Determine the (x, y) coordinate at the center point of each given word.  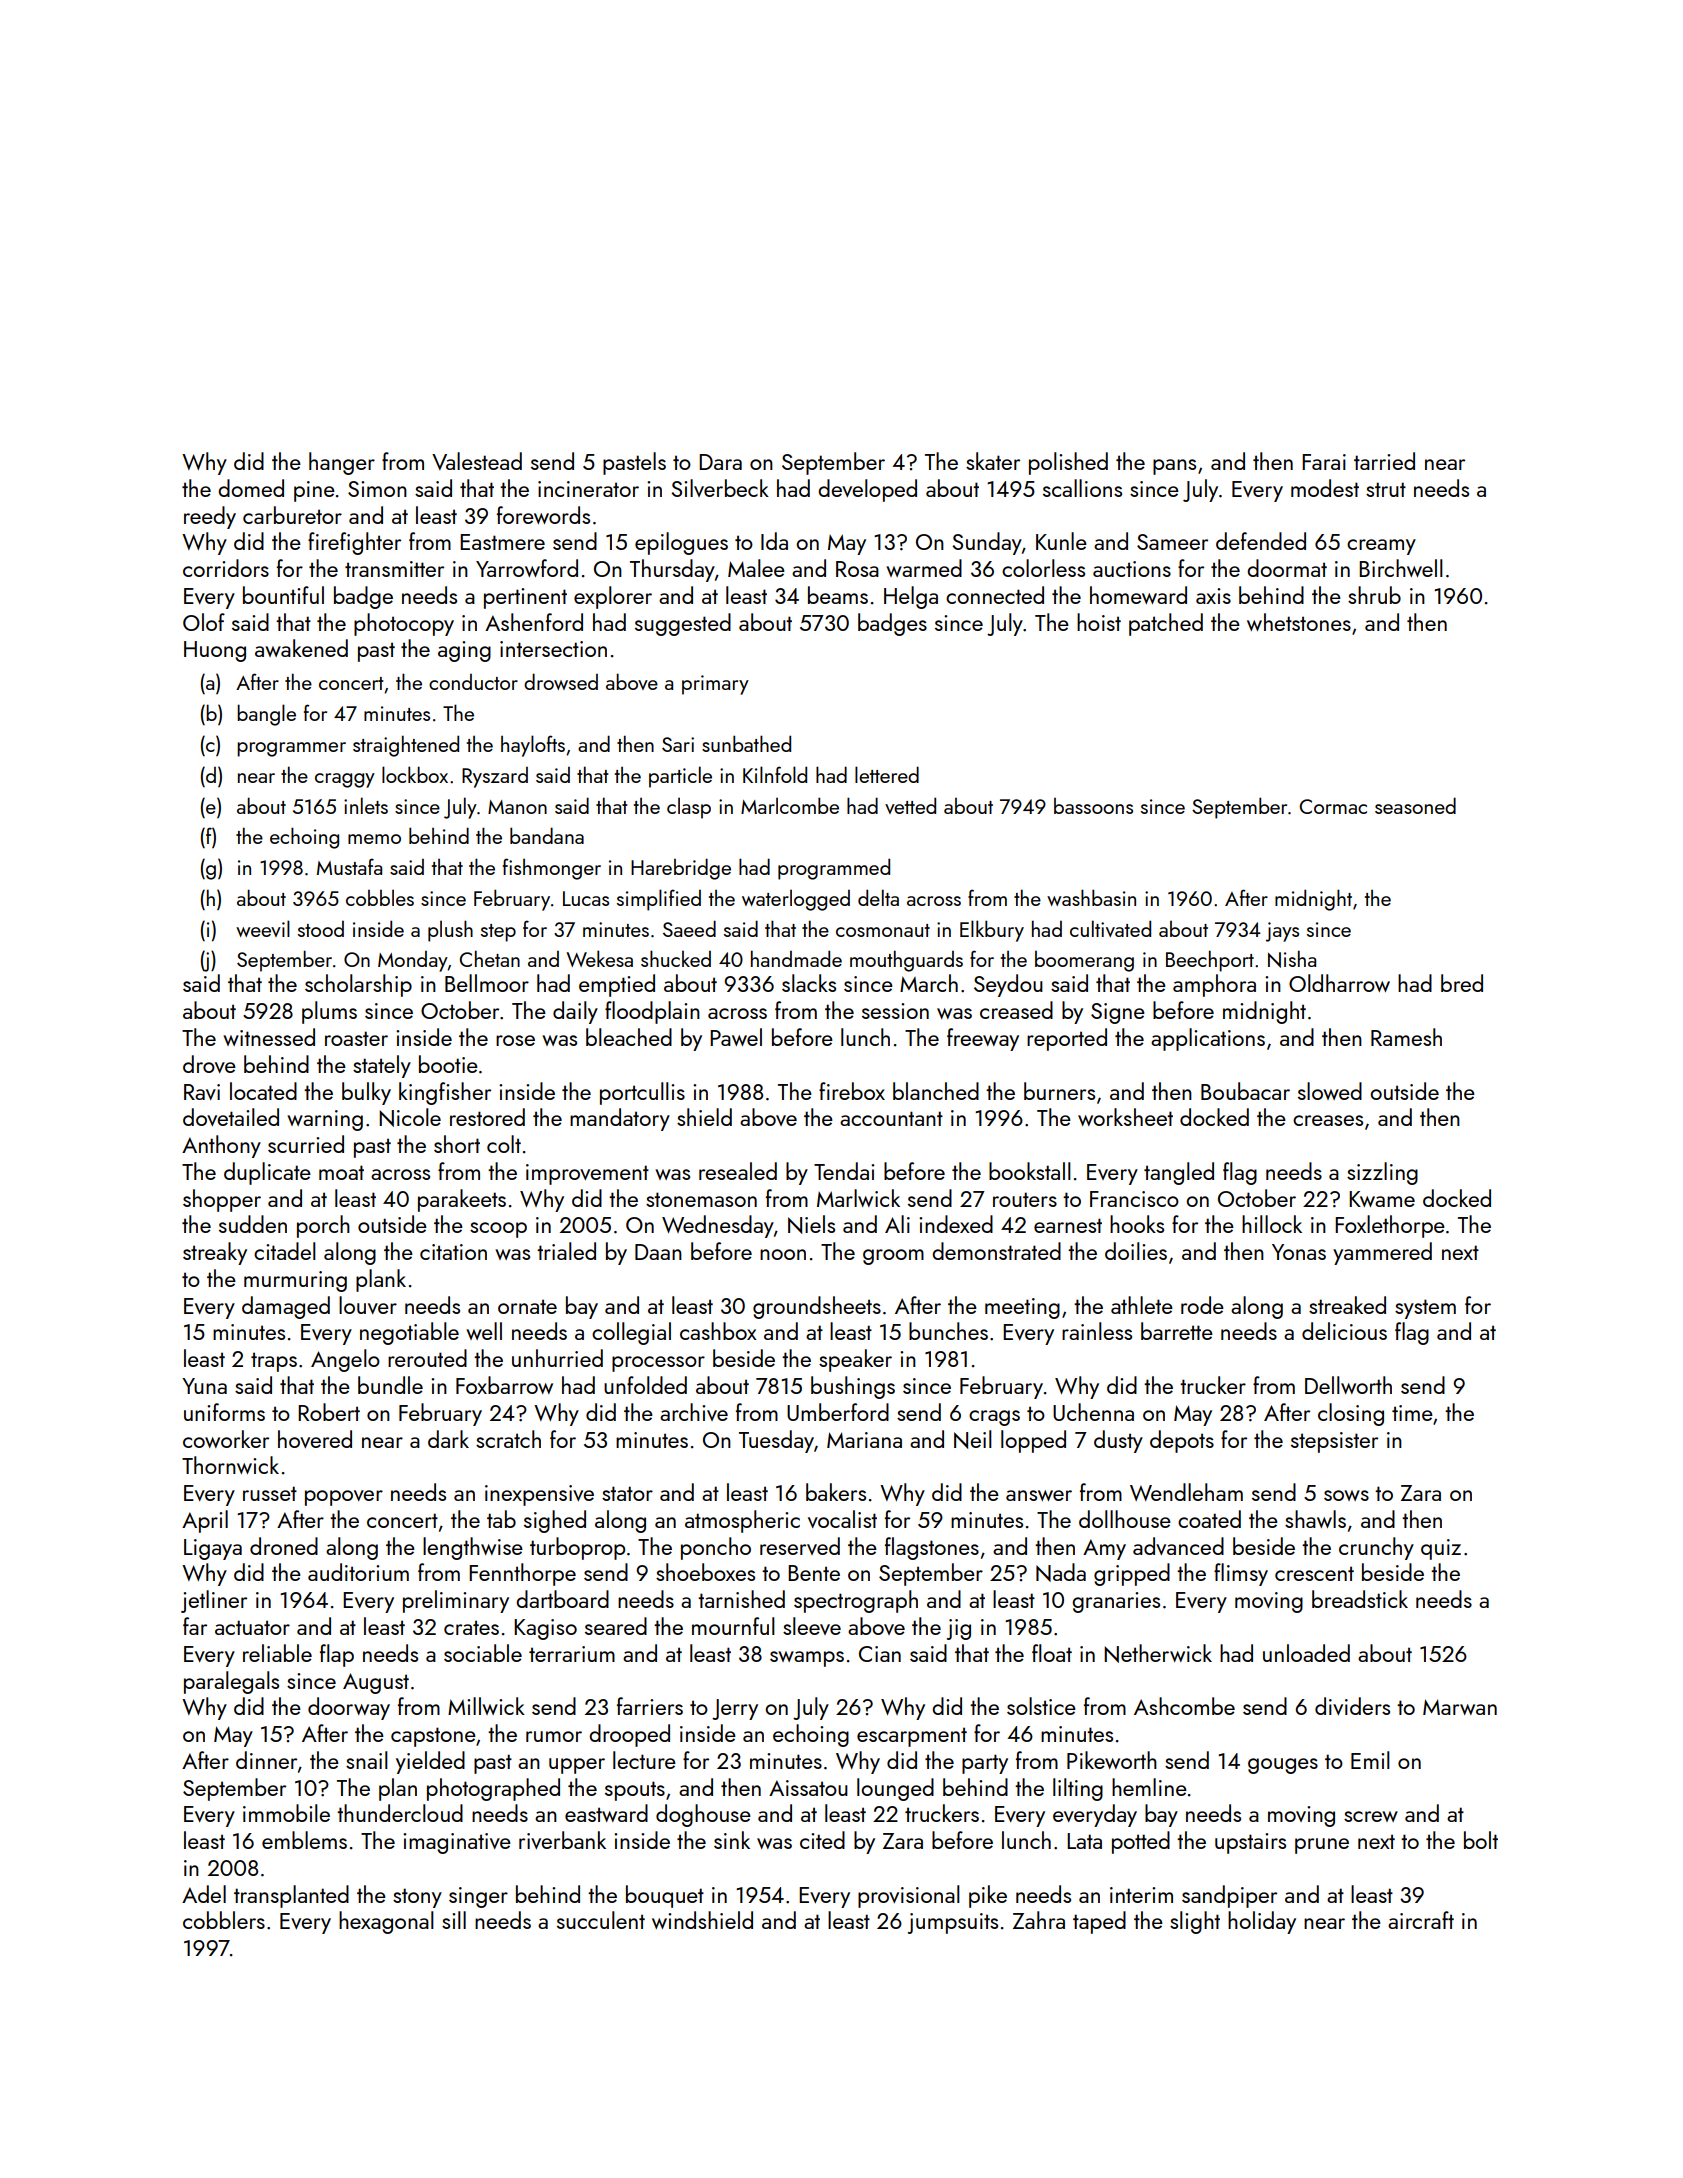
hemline (1149, 1787)
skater (993, 461)
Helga (911, 597)
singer (478, 1897)
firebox (852, 1091)
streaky (215, 1253)
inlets (366, 805)
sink (732, 1840)
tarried (1384, 461)
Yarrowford (527, 568)
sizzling (1382, 1173)
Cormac (1333, 806)
